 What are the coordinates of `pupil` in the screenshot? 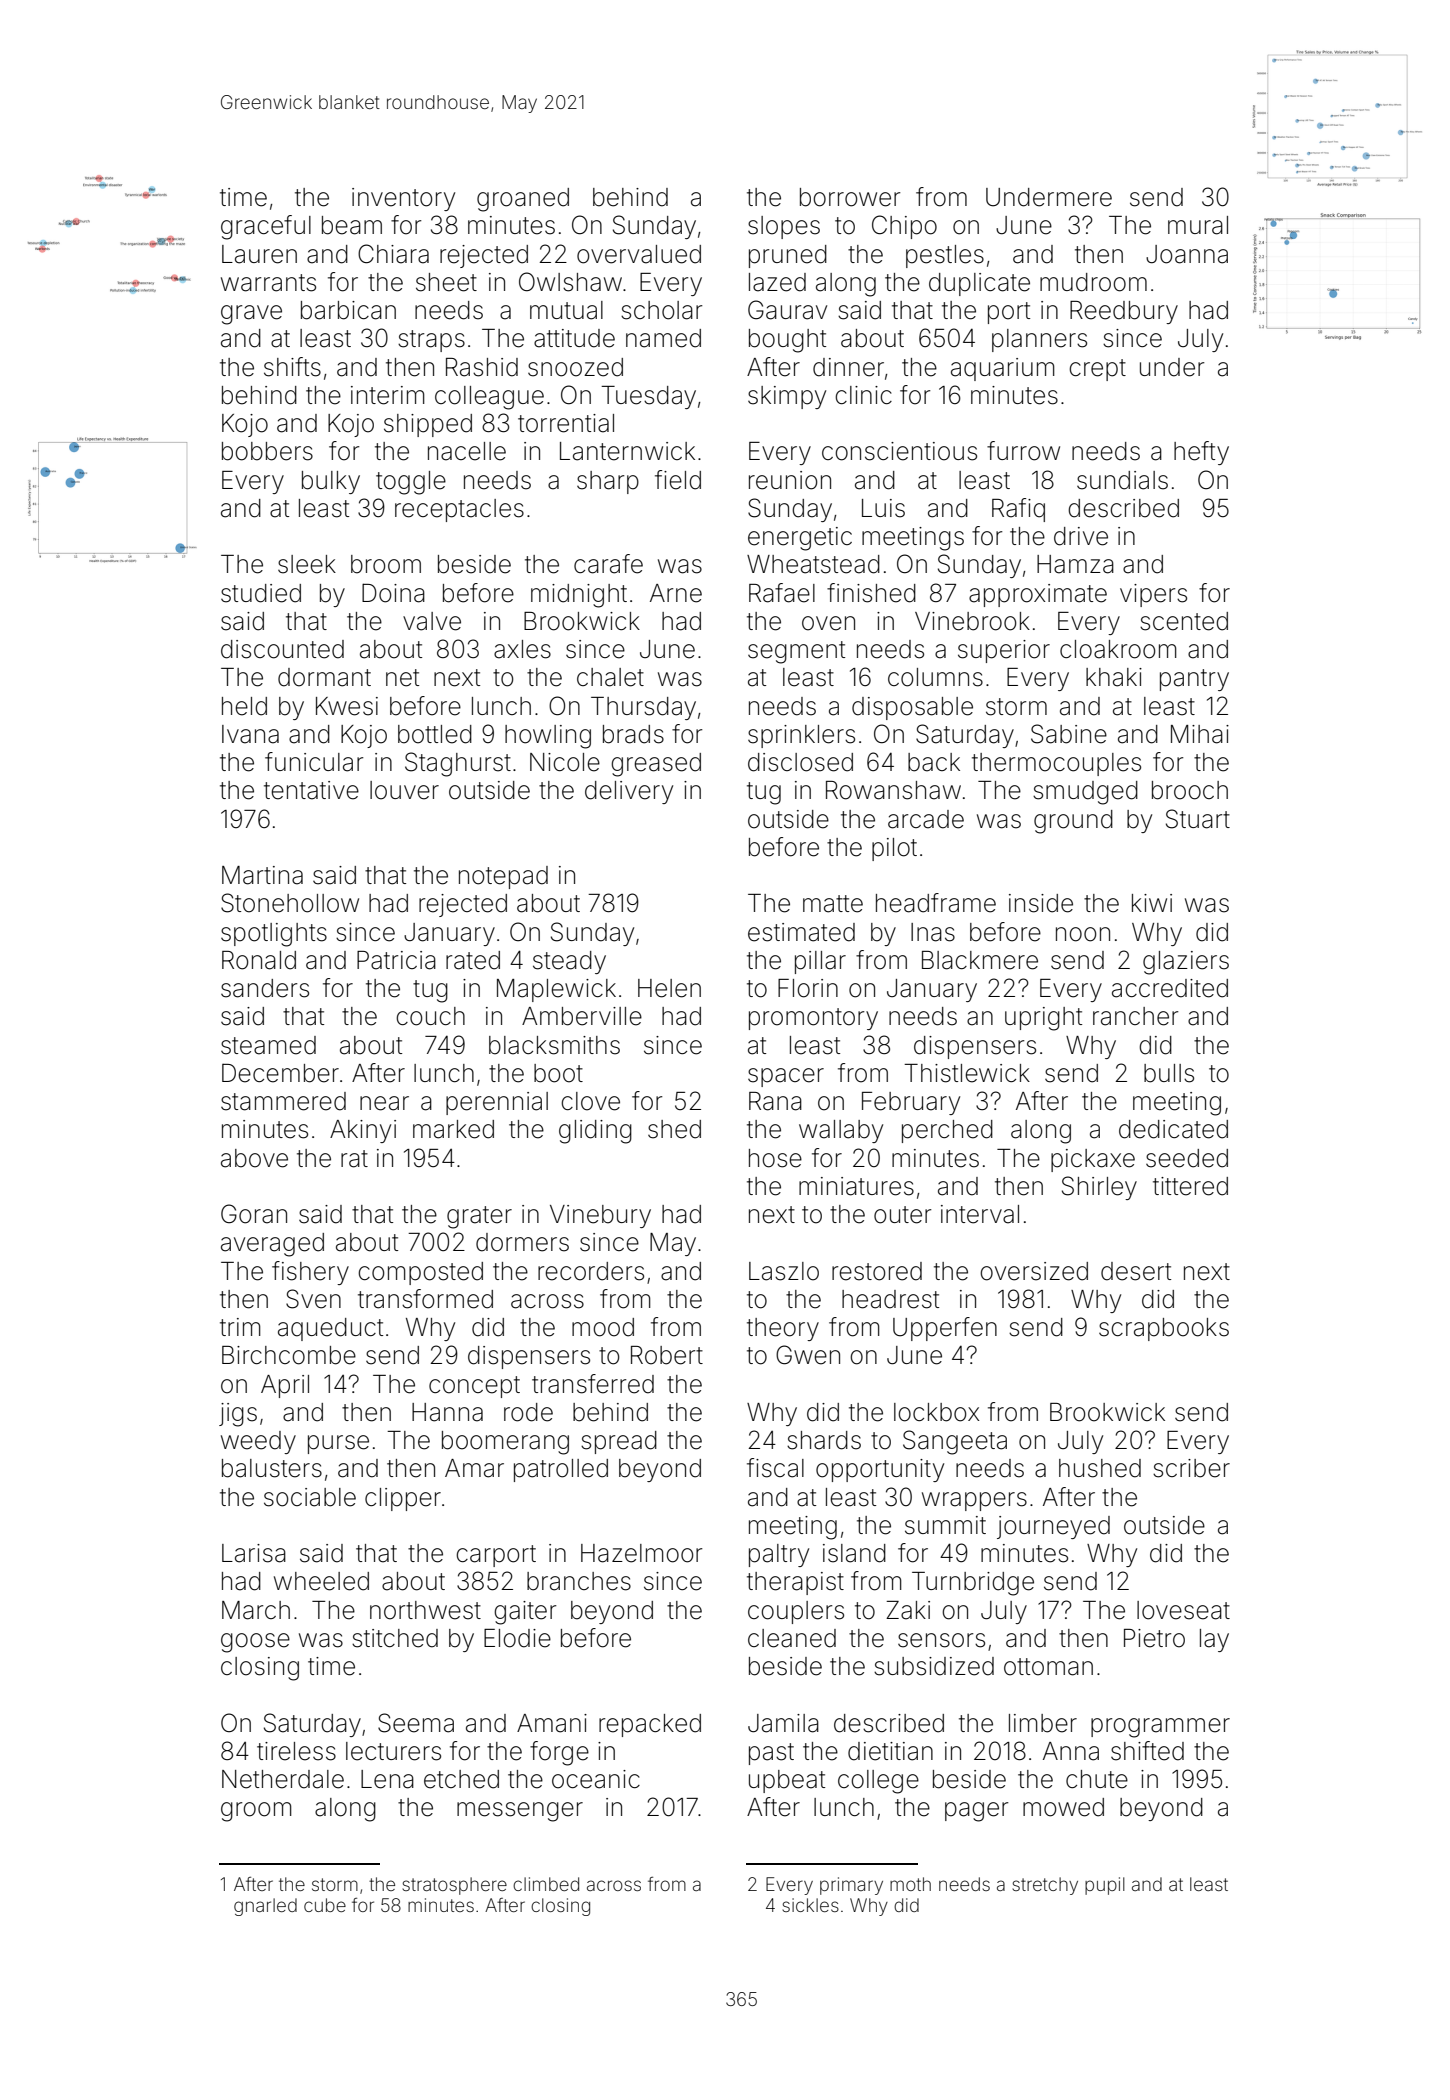 It's located at (1105, 1886).
